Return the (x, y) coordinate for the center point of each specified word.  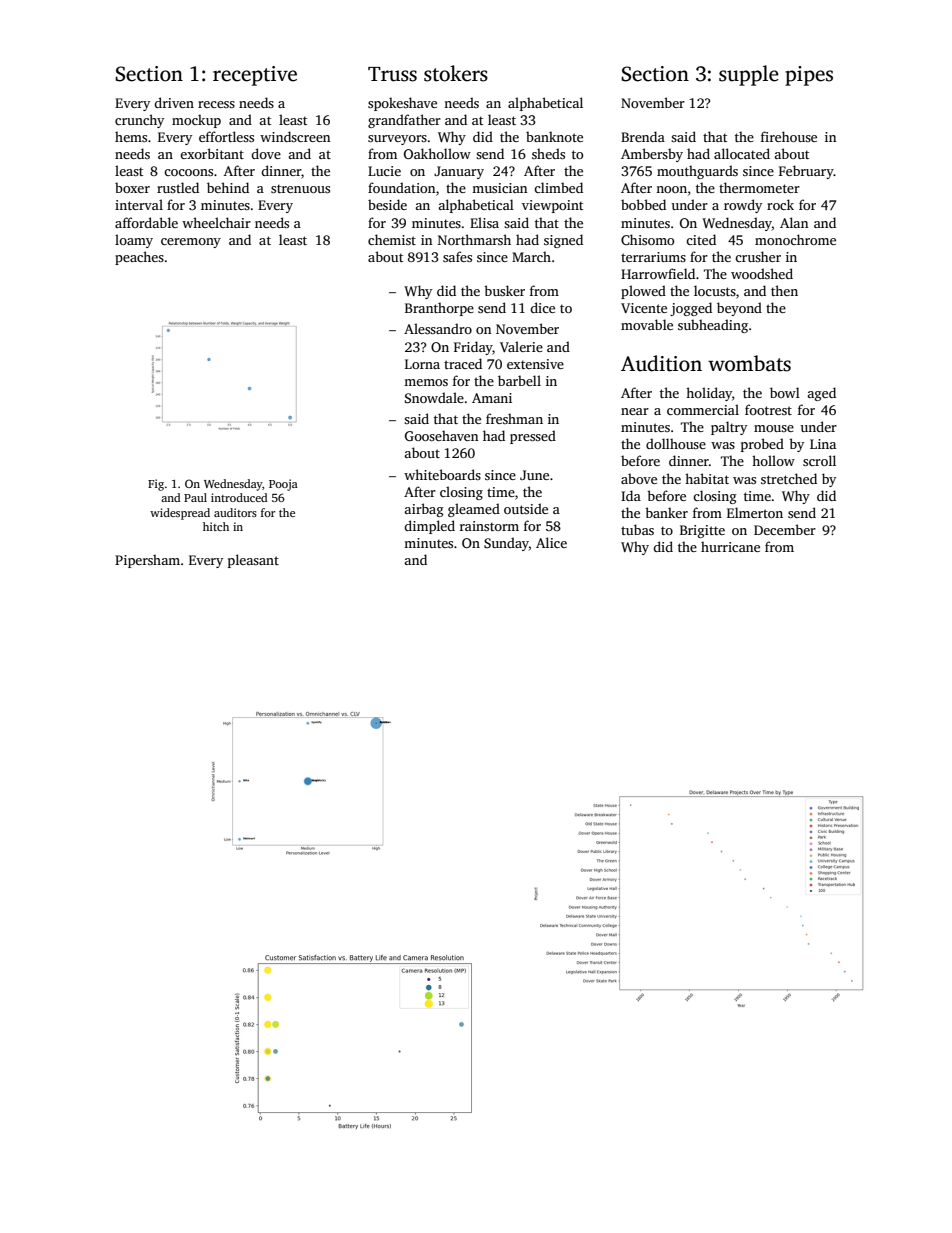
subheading (713, 326)
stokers (456, 73)
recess (216, 104)
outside (526, 508)
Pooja (283, 485)
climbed (558, 187)
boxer (132, 187)
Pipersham (147, 561)
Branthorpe (439, 309)
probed (762, 445)
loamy (134, 241)
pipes (809, 76)
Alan (794, 222)
